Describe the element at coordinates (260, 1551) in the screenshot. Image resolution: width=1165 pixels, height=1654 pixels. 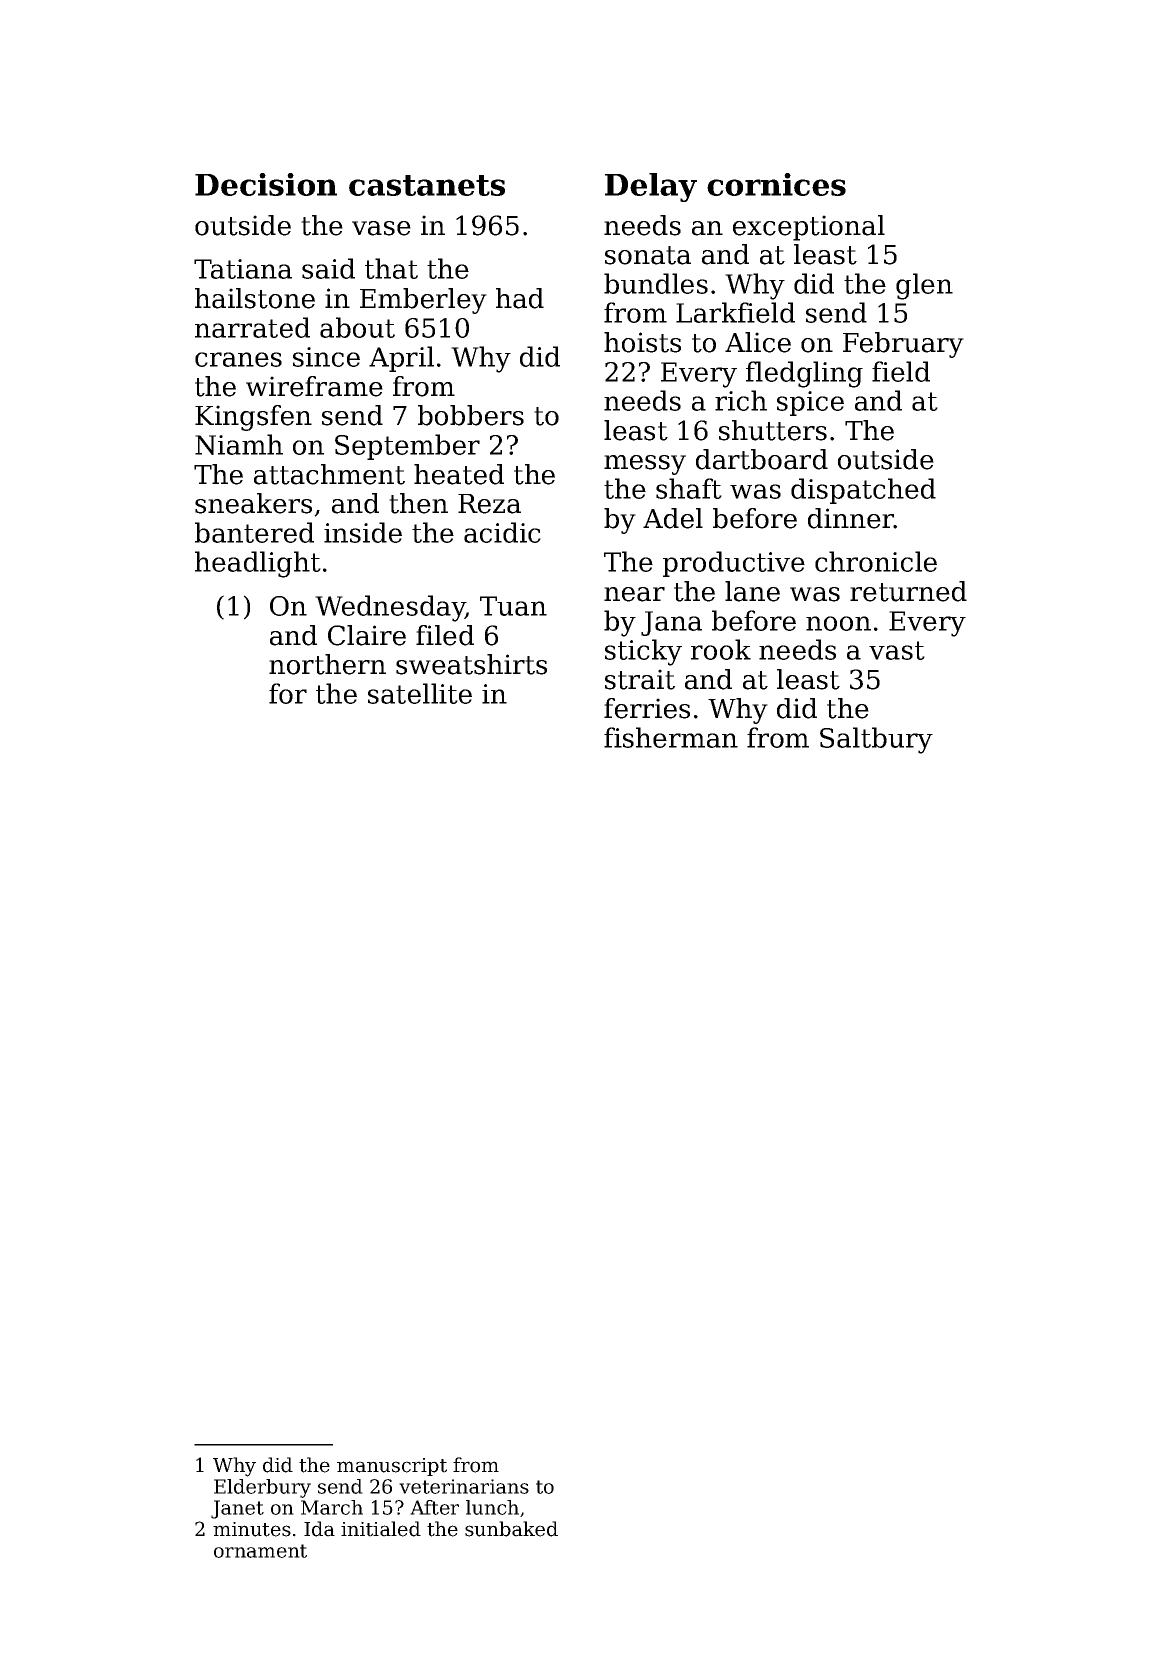
I see `ornament` at that location.
